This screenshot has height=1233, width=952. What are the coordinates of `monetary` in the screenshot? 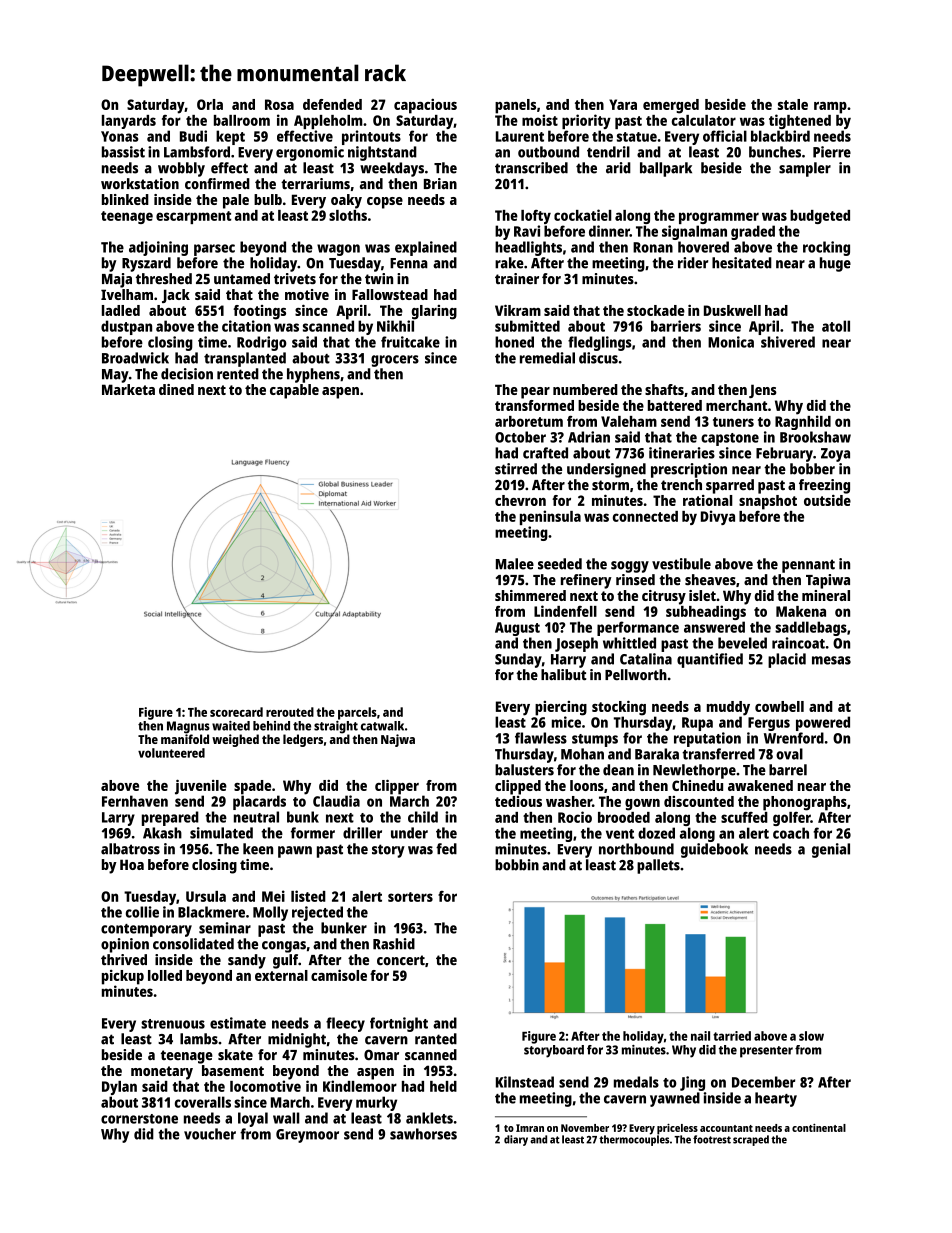 It's located at (162, 1073).
